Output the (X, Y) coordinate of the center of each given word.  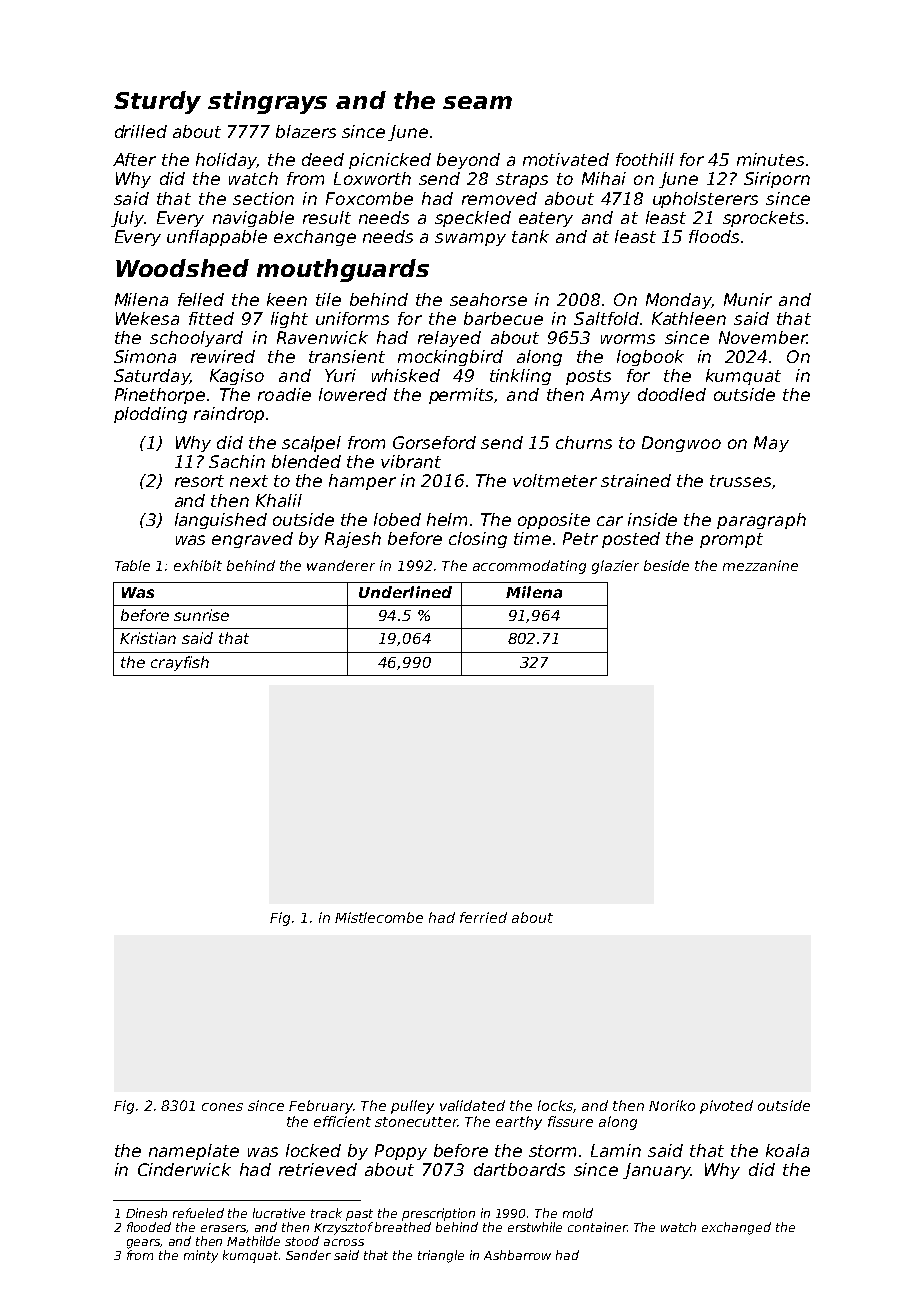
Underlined (405, 592)
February (321, 1107)
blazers (306, 131)
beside (666, 565)
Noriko (672, 1105)
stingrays (267, 102)
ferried (483, 917)
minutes (770, 159)
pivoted (726, 1107)
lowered (353, 394)
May (771, 444)
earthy (519, 1123)
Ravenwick (322, 337)
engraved (252, 540)
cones (222, 1107)
